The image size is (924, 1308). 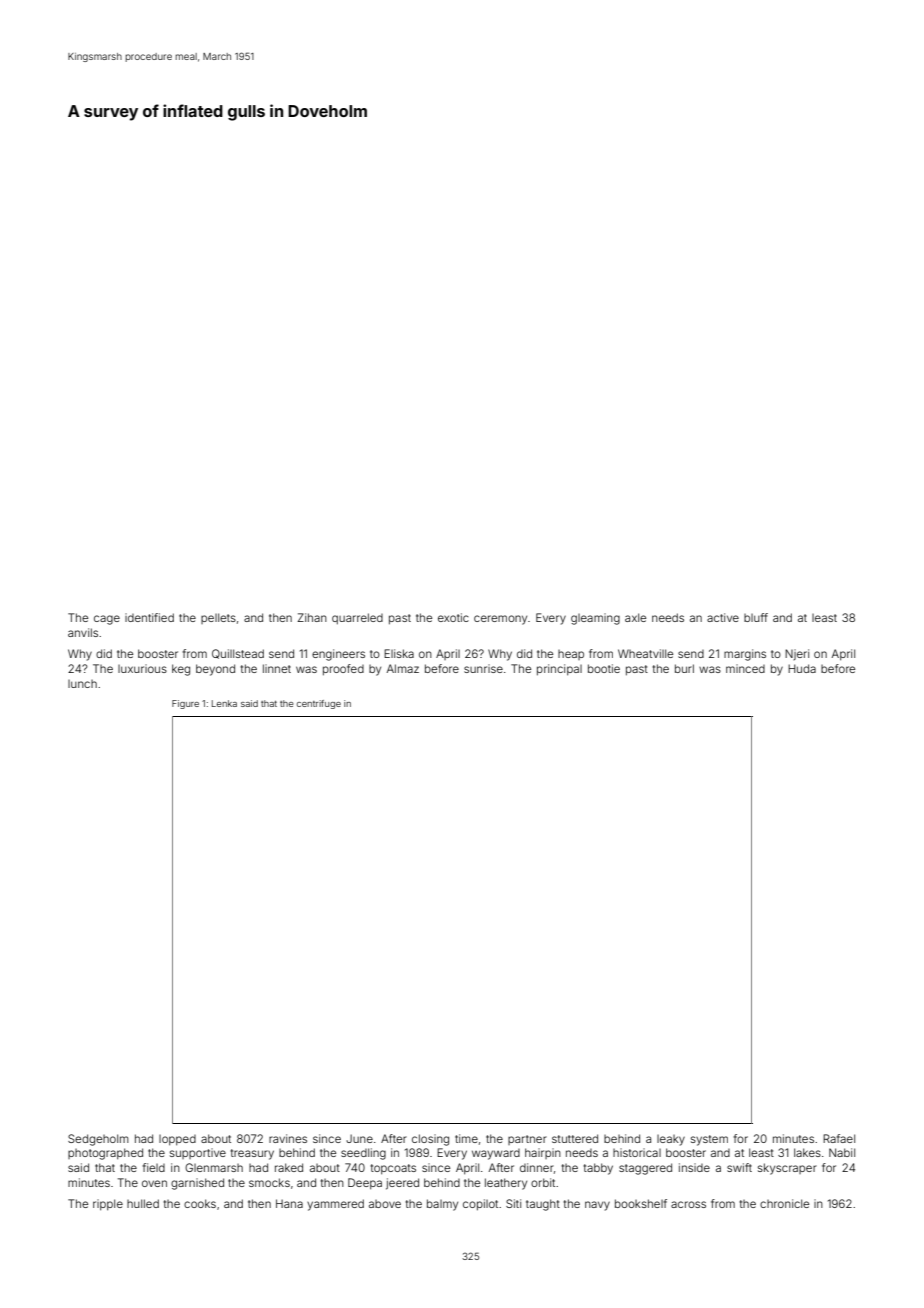 What do you see at coordinates (671, 1140) in the document?
I see `leaky` at bounding box center [671, 1140].
